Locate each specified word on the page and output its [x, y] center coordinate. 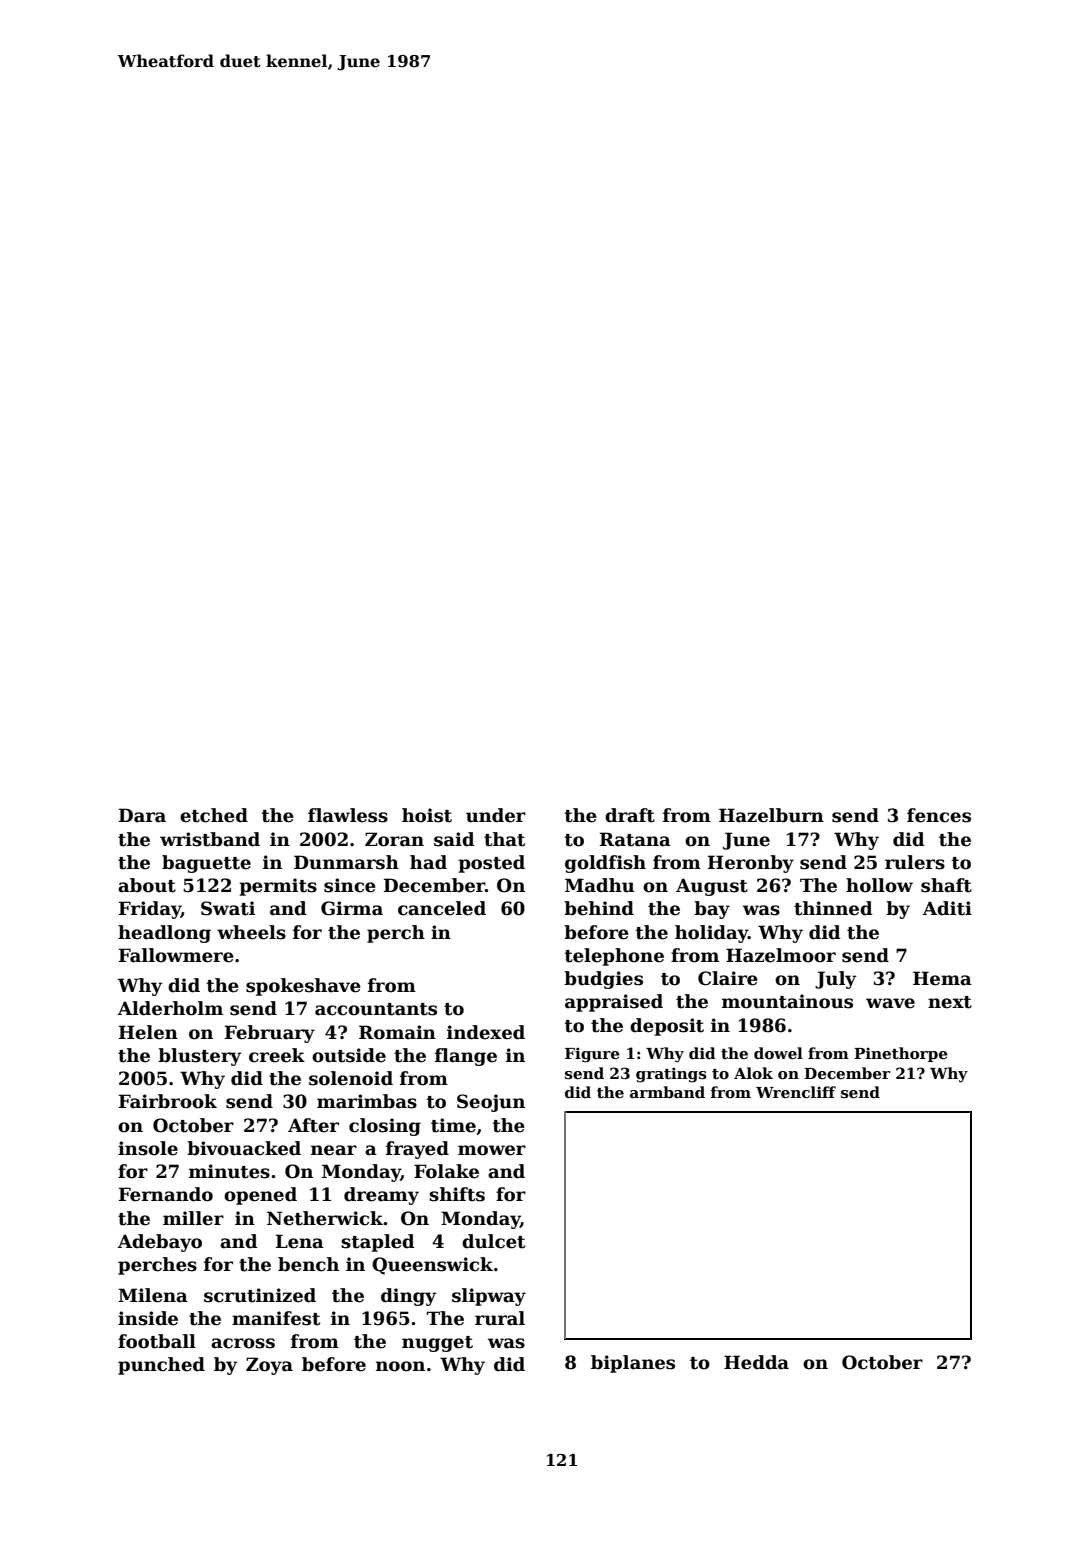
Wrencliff [796, 1092]
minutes [229, 1171]
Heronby [750, 864]
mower [492, 1150]
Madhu [600, 885]
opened [260, 1196]
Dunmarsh [346, 862]
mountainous [787, 1001]
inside [148, 1318]
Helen [148, 1032]
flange [466, 1057]
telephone [614, 957]
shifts [457, 1194]
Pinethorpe [901, 1054]
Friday [149, 910]
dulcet [493, 1241]
